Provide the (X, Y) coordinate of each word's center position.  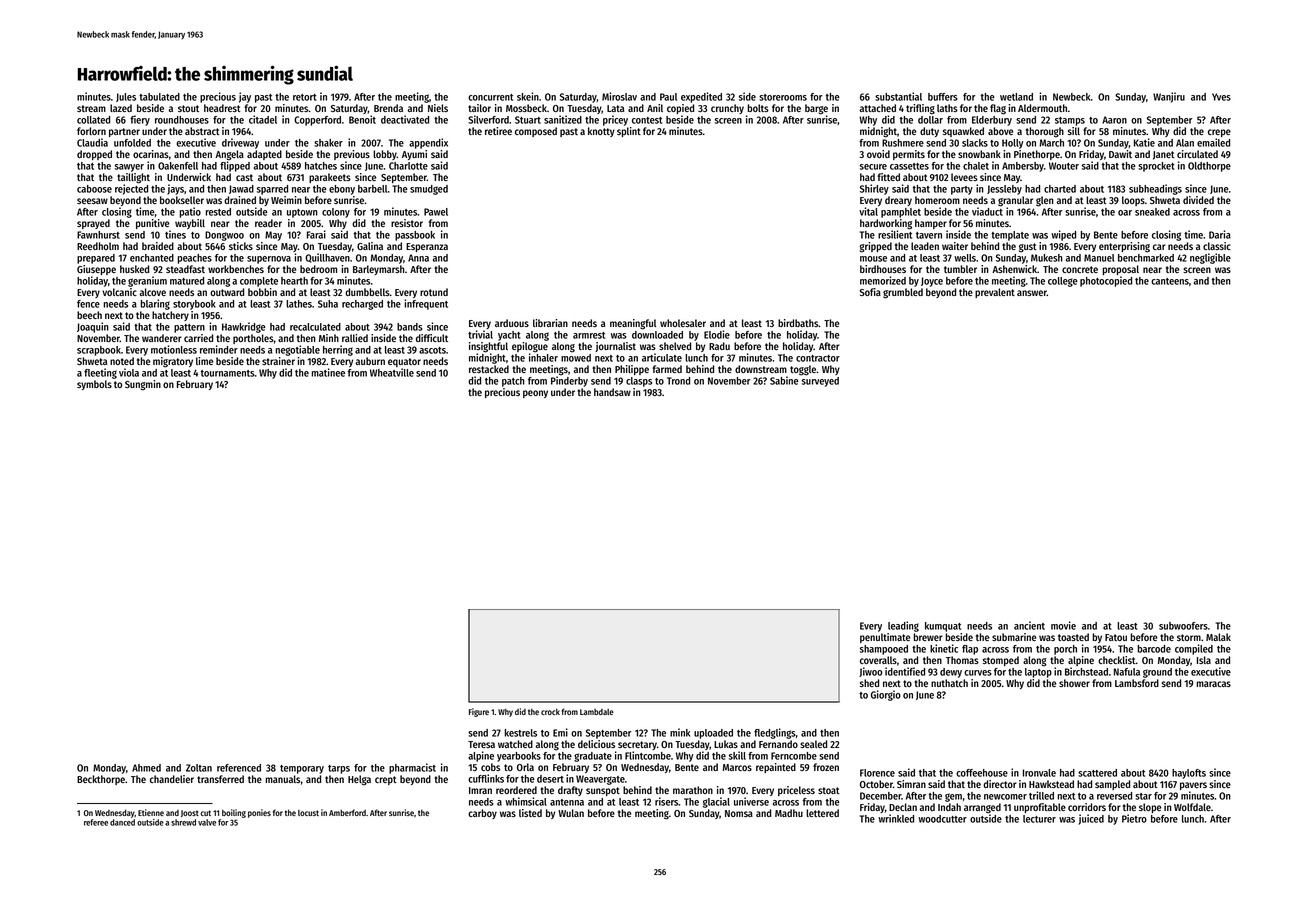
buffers (943, 97)
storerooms (783, 97)
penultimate (885, 638)
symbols (94, 385)
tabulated (159, 97)
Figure (479, 712)
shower (1074, 683)
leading (903, 626)
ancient (1029, 625)
